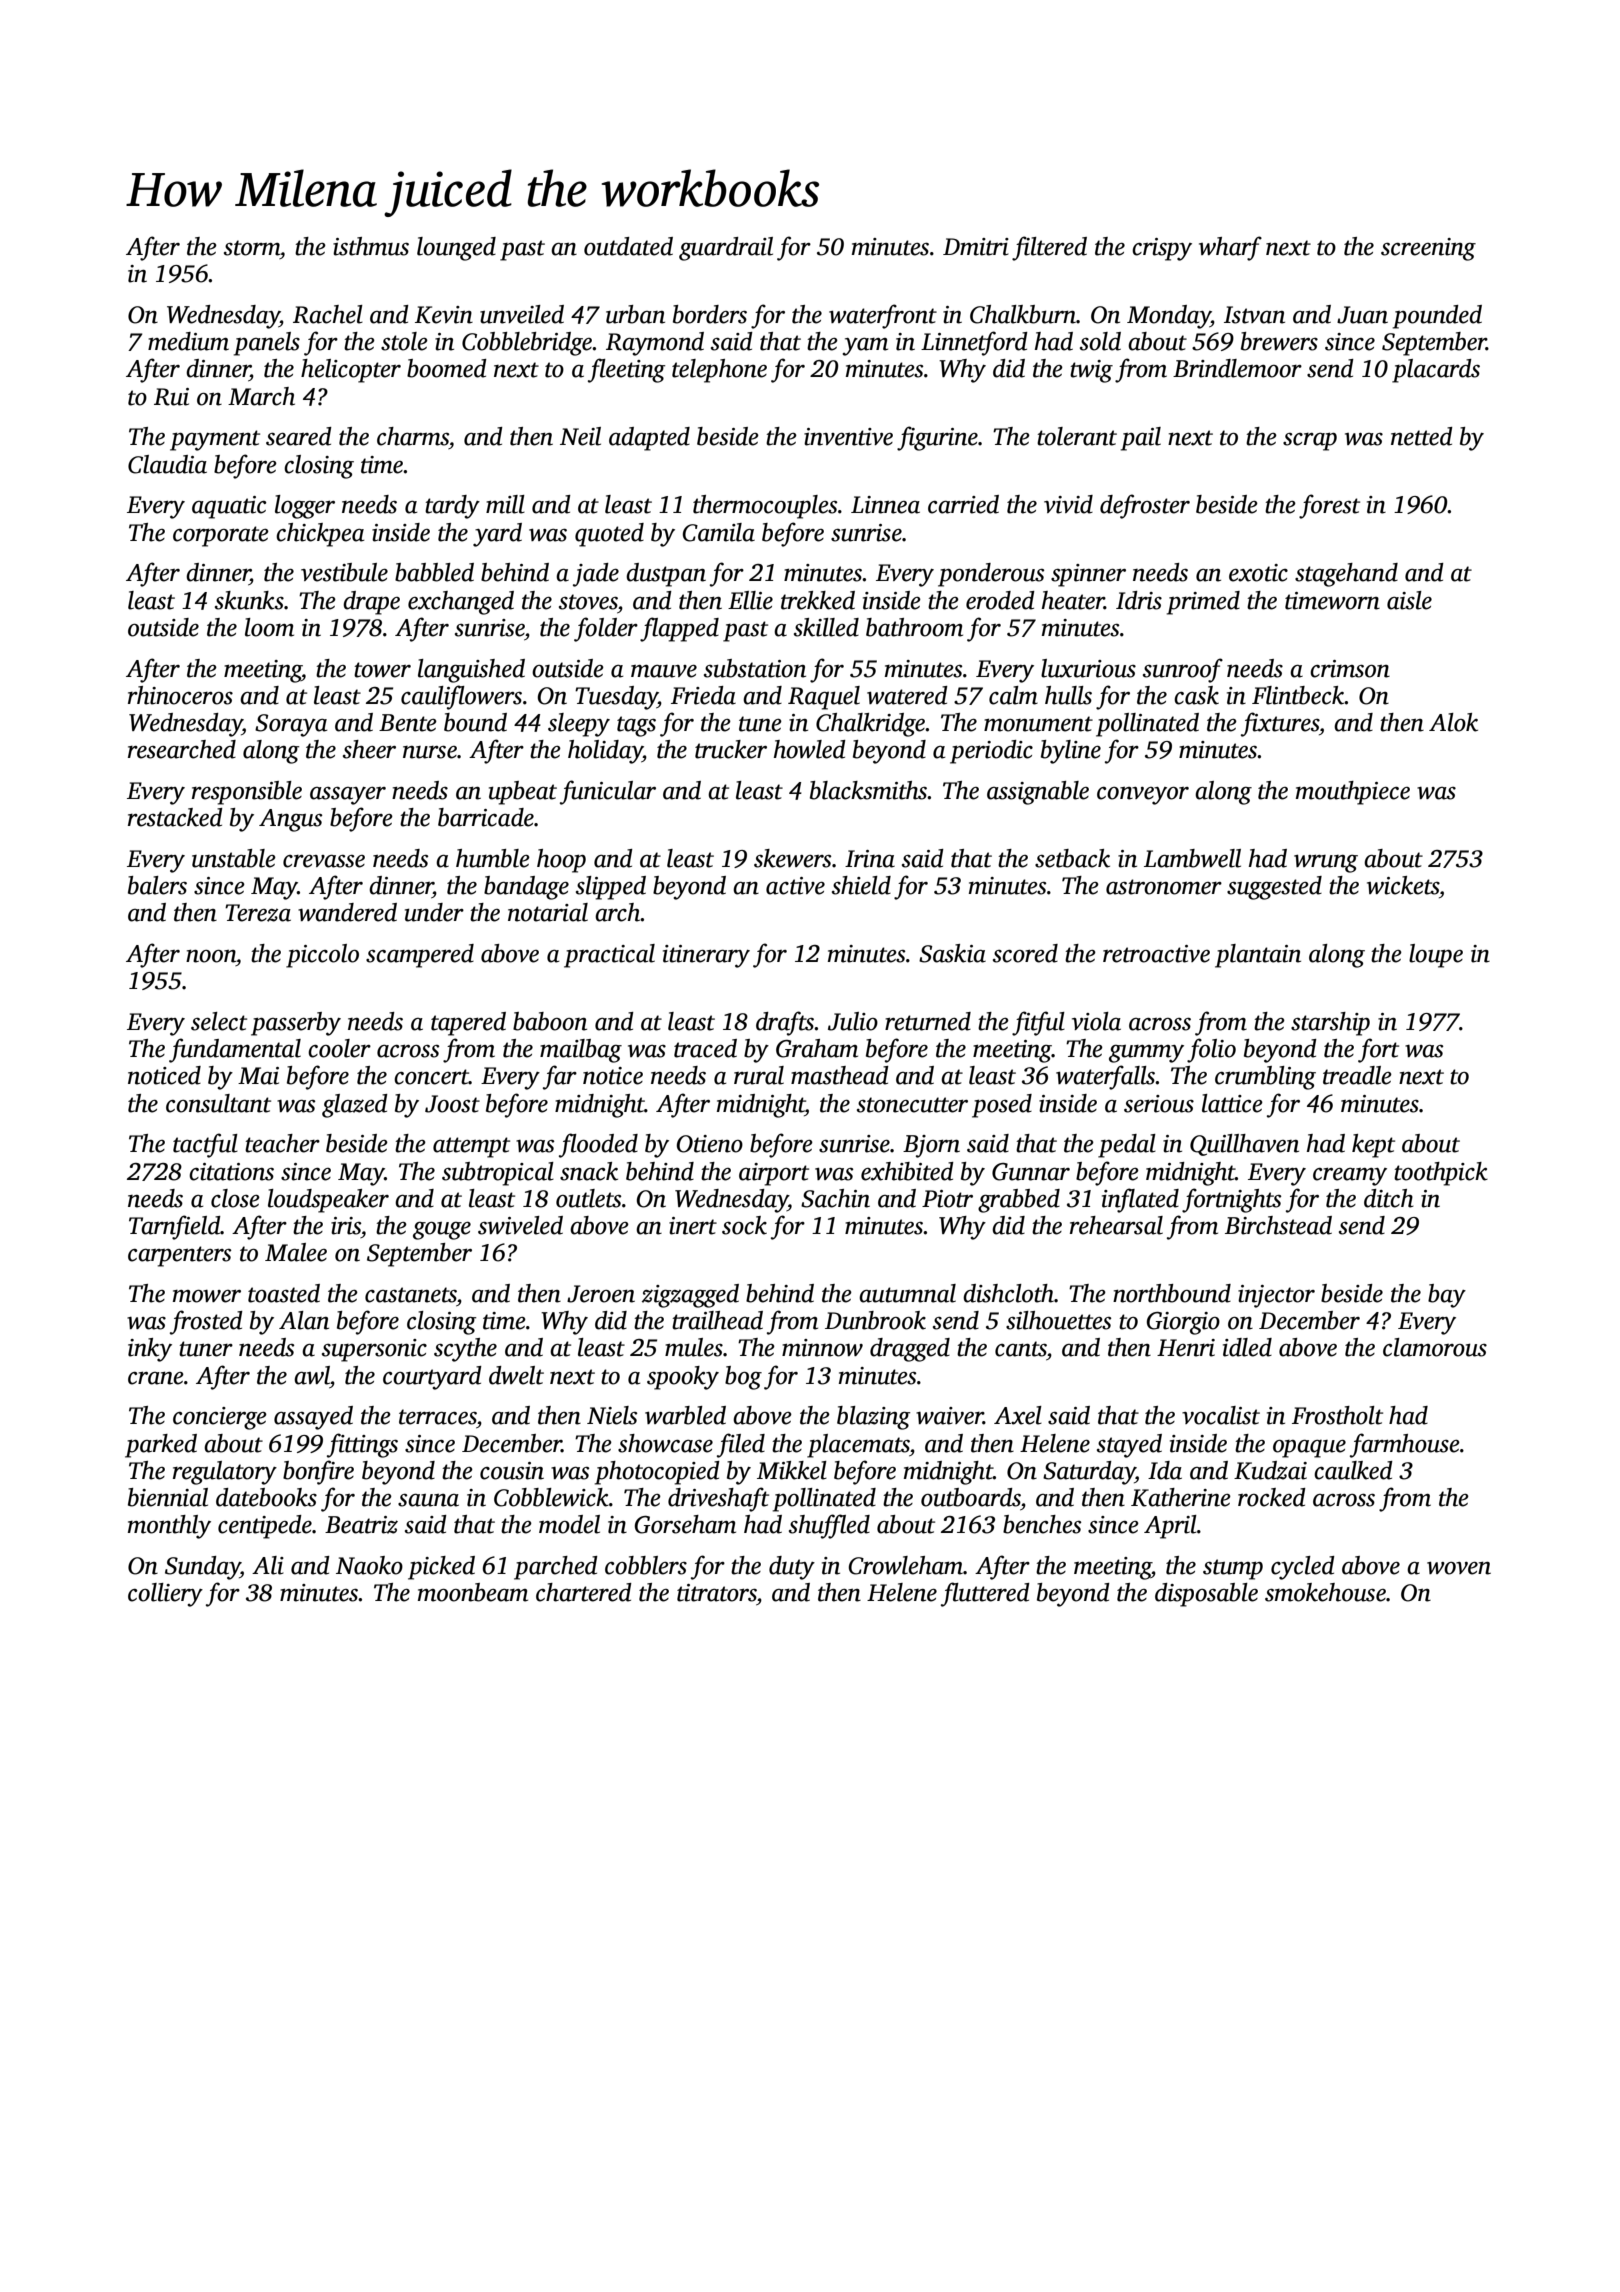  What do you see at coordinates (165, 1595) in the screenshot?
I see `colliery` at bounding box center [165, 1595].
